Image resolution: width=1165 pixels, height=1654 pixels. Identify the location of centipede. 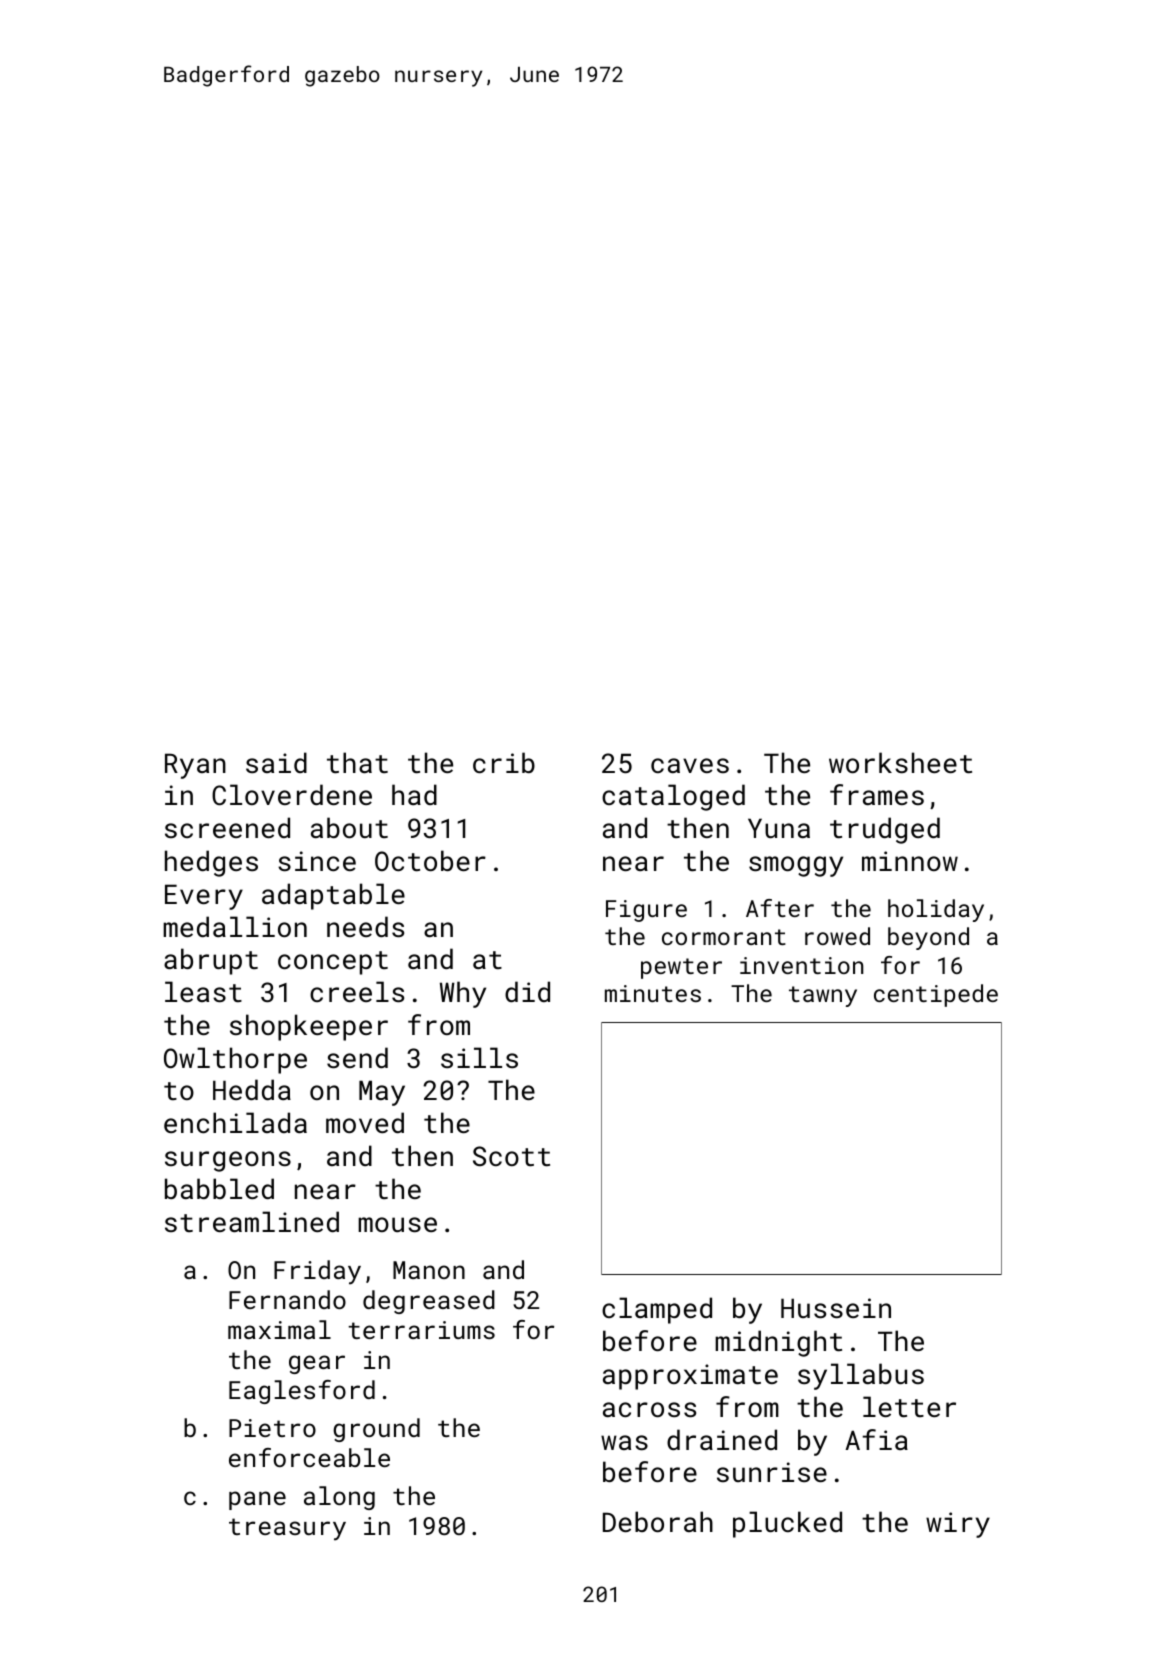
(936, 995).
